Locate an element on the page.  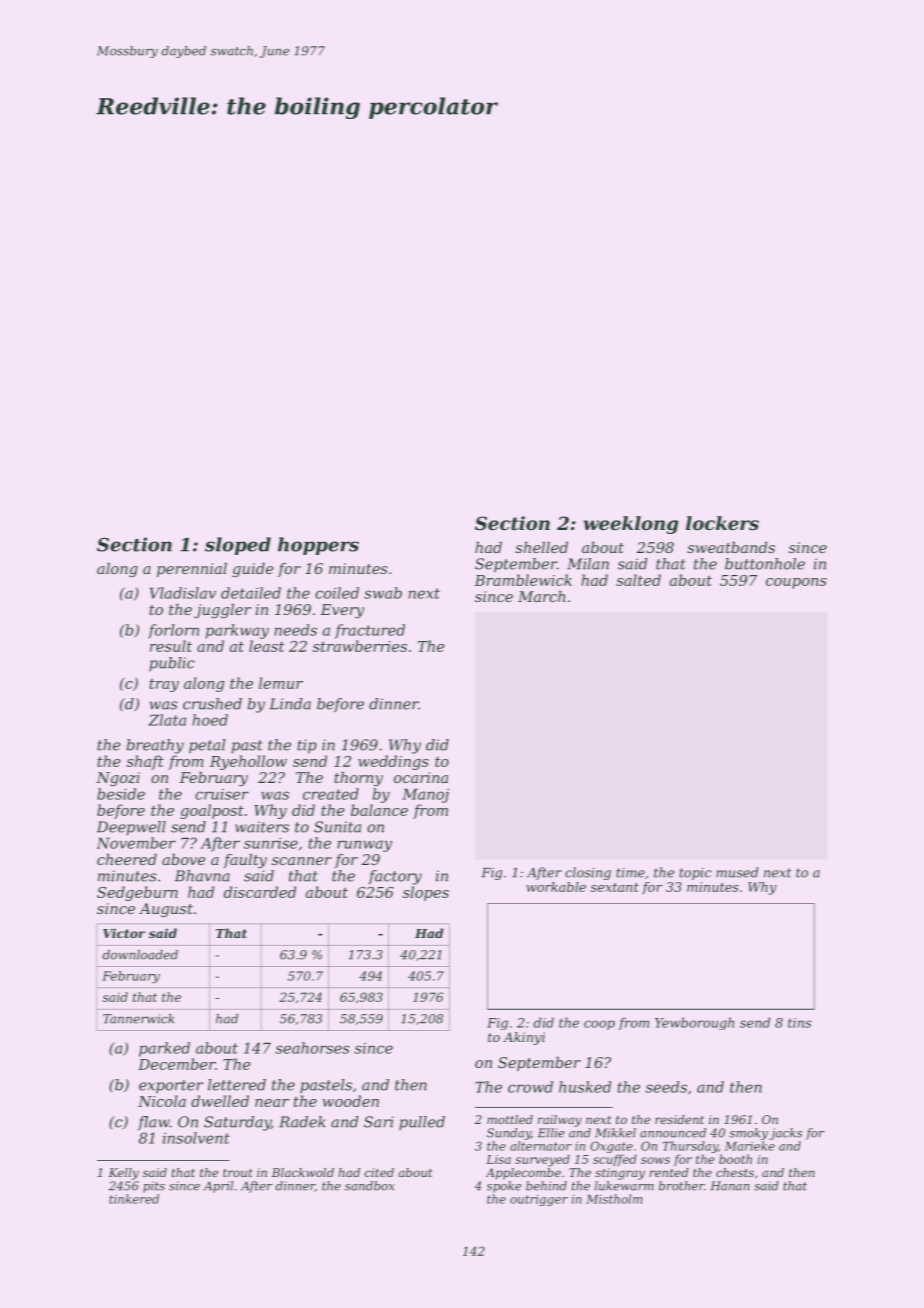
slopes is located at coordinates (426, 893).
